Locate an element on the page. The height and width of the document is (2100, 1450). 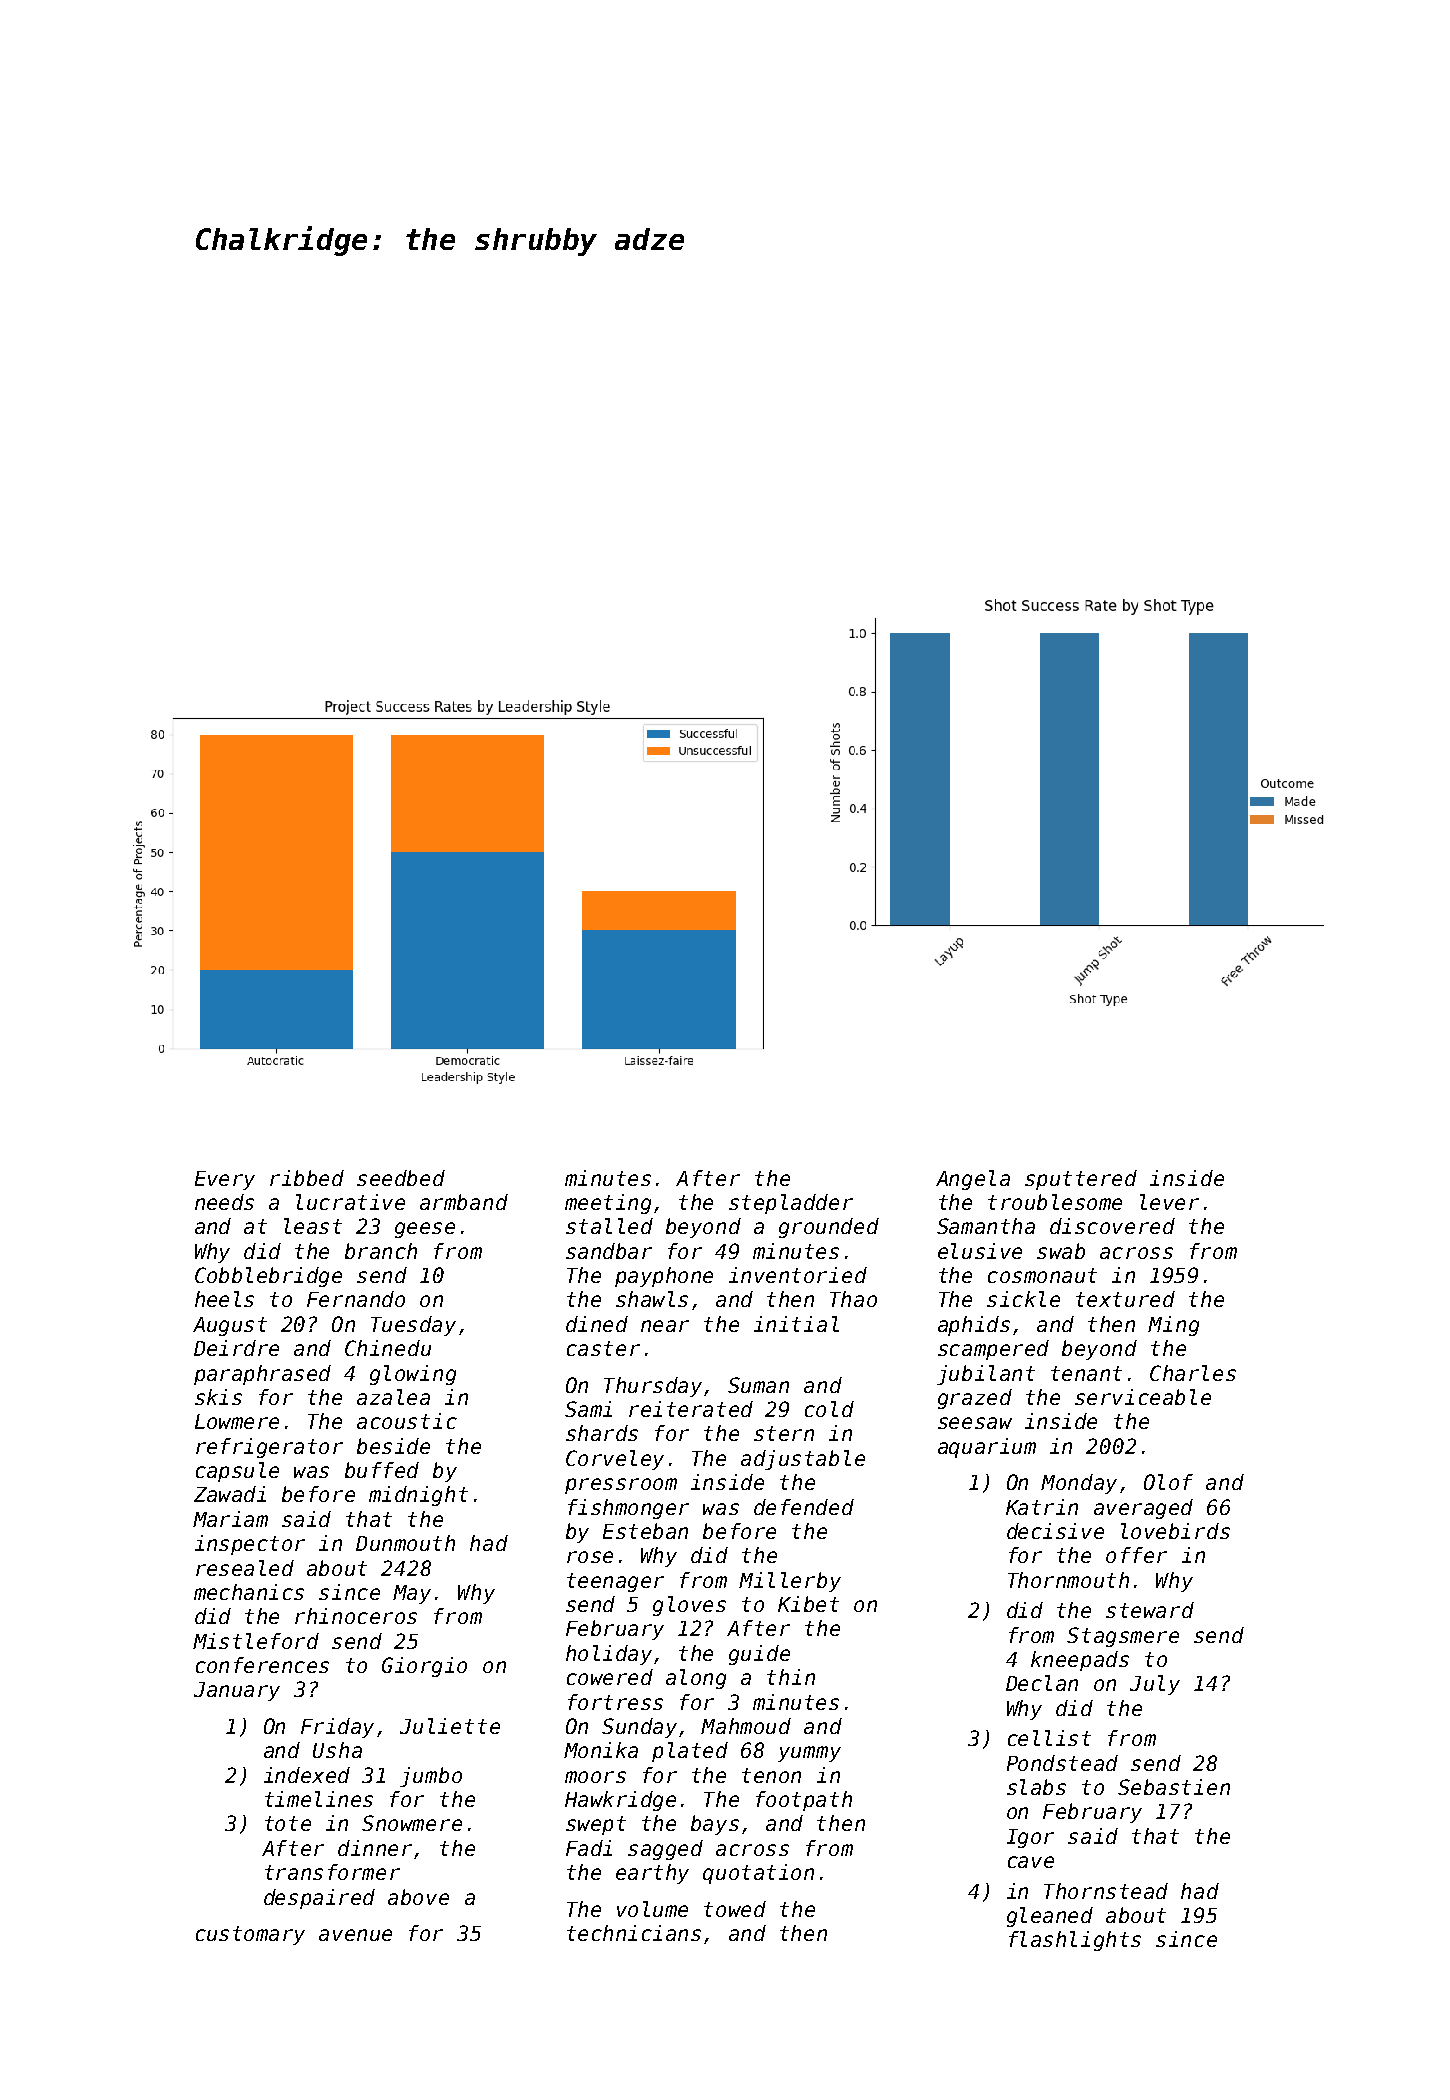
avenue is located at coordinates (355, 1935).
